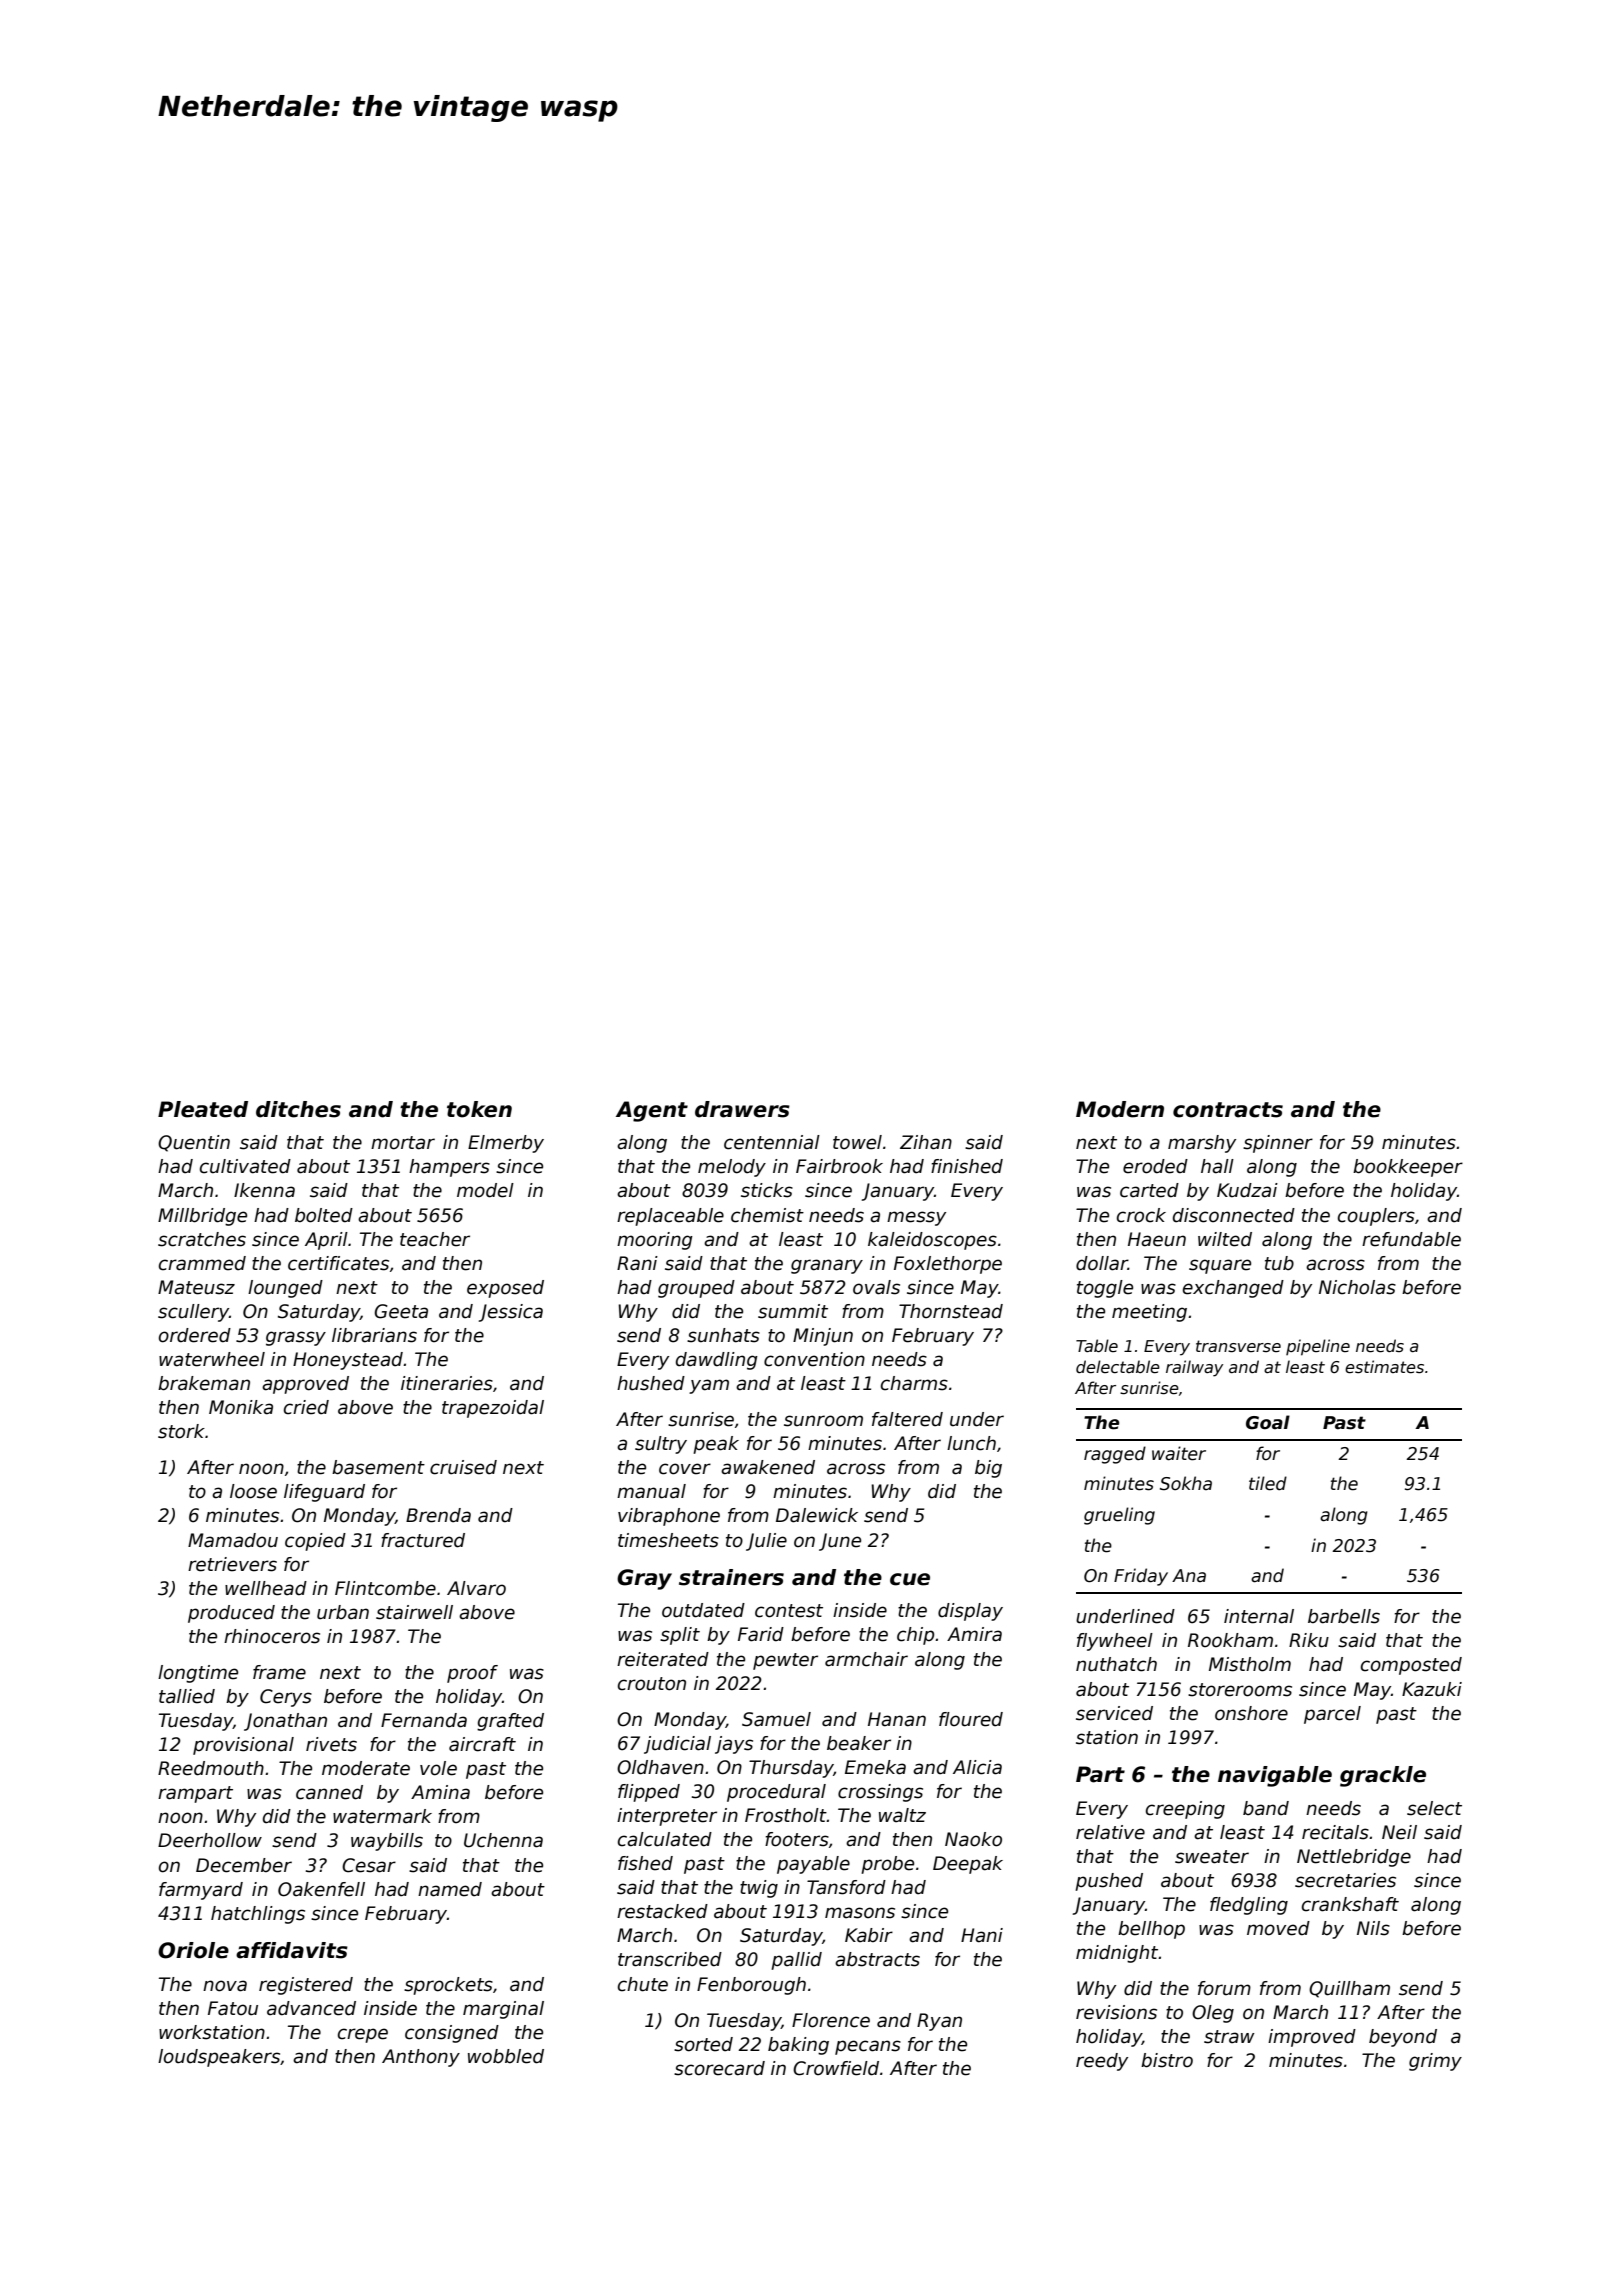 This screenshot has width=1620, height=2292. What do you see at coordinates (982, 1935) in the screenshot?
I see `Hani` at bounding box center [982, 1935].
